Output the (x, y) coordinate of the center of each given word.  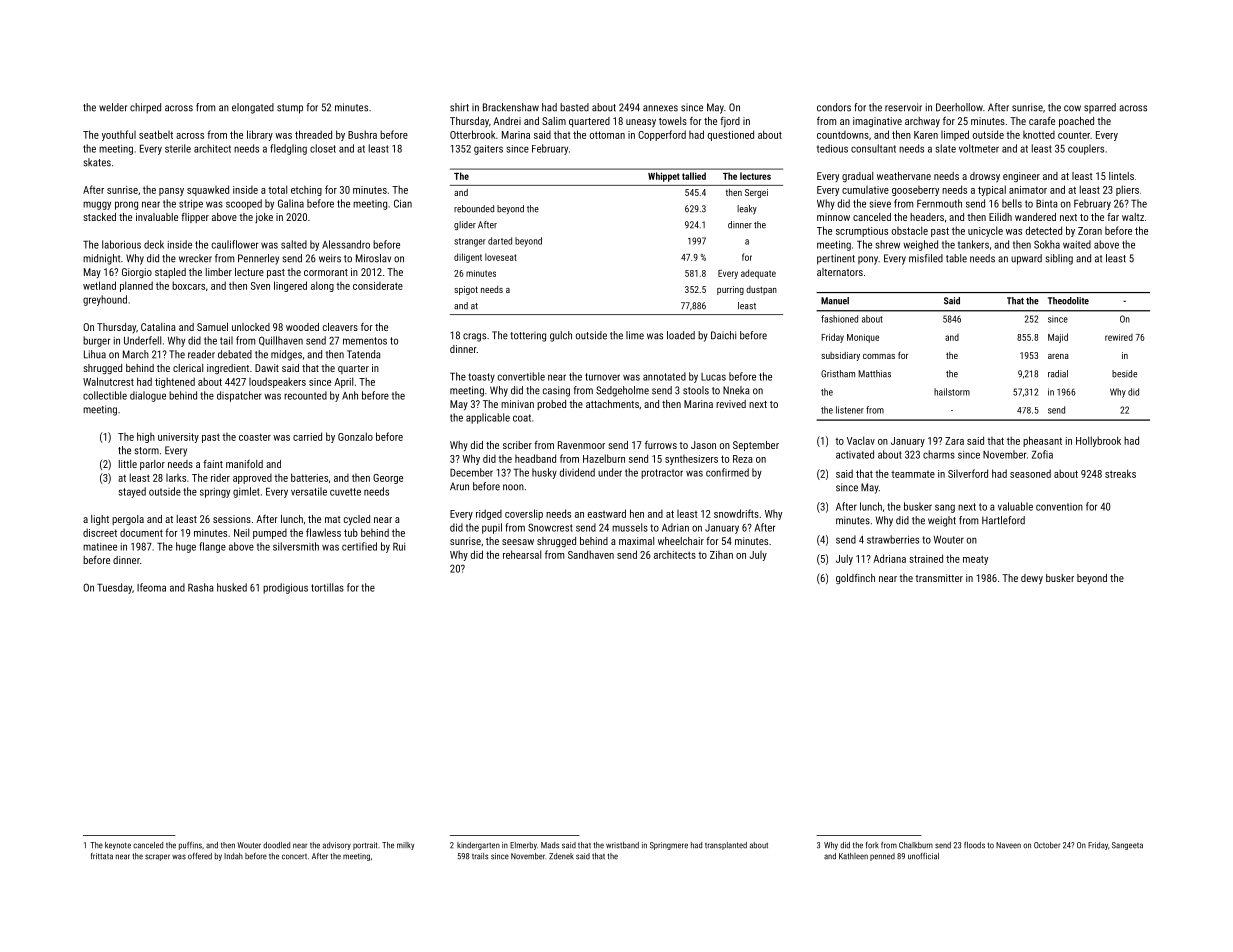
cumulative (865, 190)
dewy (1032, 579)
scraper (157, 857)
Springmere (669, 846)
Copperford (662, 135)
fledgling (288, 149)
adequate (758, 274)
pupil (492, 528)
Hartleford (1003, 520)
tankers (973, 244)
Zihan (721, 555)
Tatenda (364, 354)
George (388, 479)
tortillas (327, 587)
